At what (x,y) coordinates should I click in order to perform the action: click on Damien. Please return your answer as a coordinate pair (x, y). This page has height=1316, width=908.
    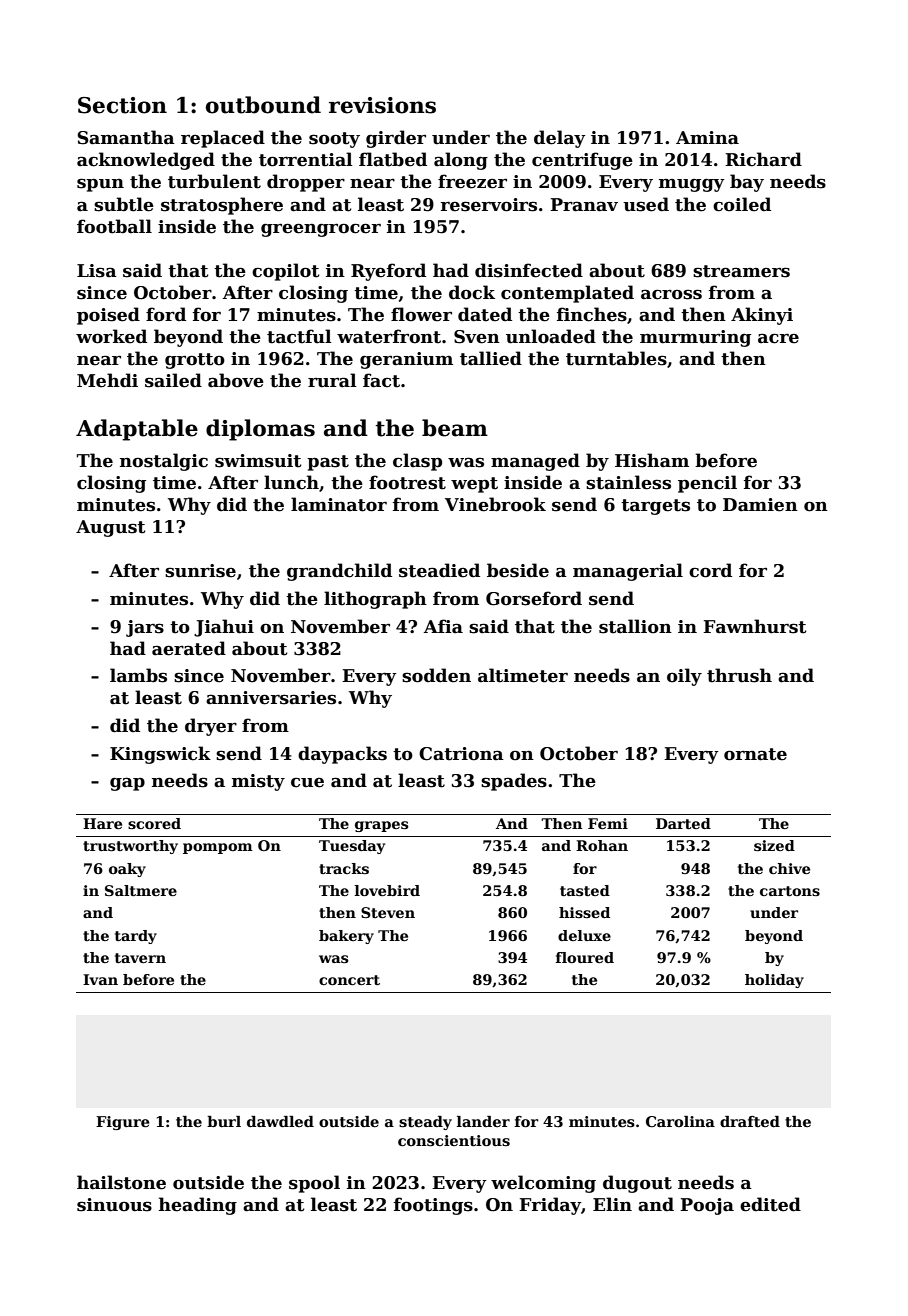
    Looking at the image, I should click on (760, 505).
